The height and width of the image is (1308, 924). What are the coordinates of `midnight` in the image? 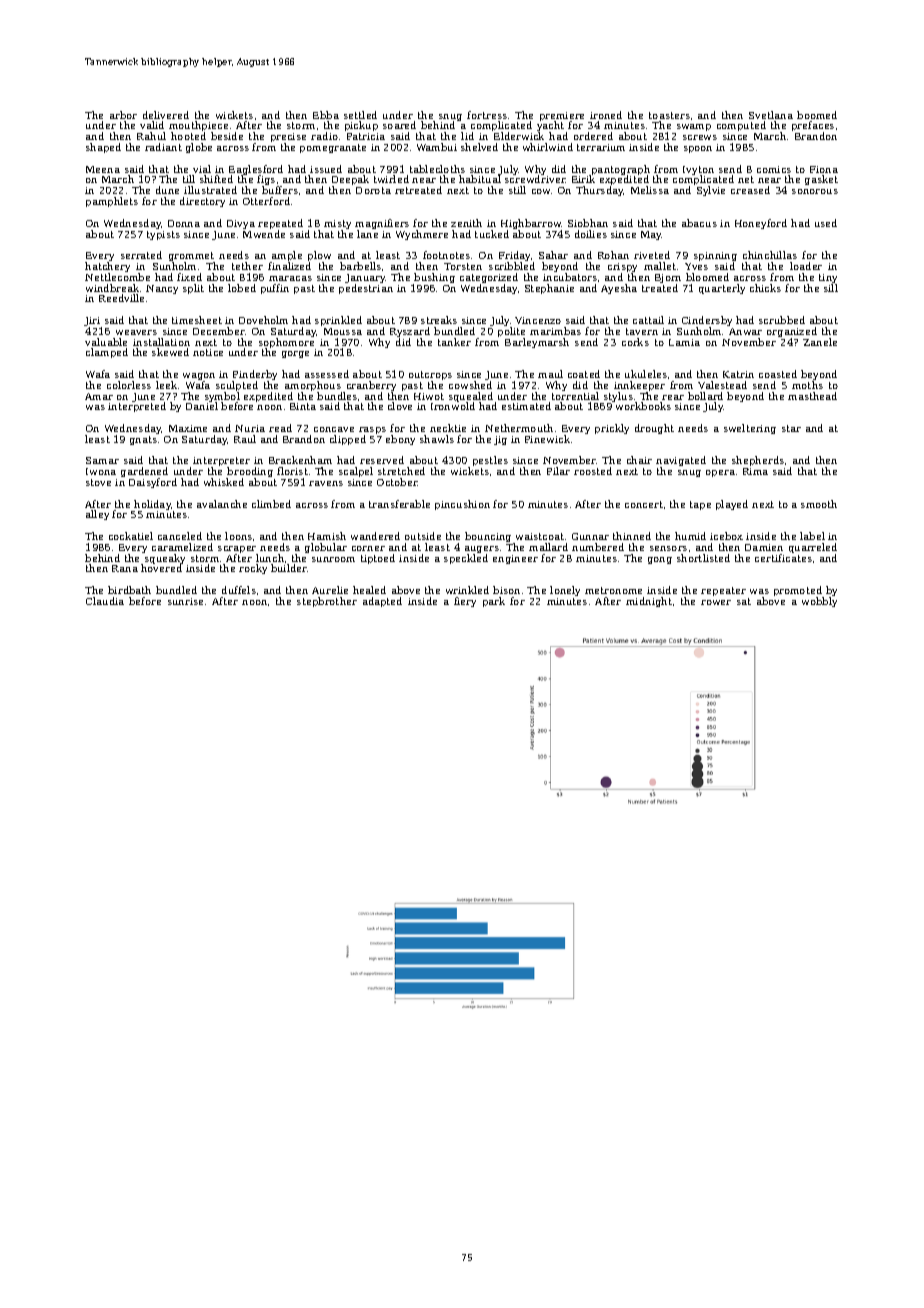 It's located at (649, 602).
